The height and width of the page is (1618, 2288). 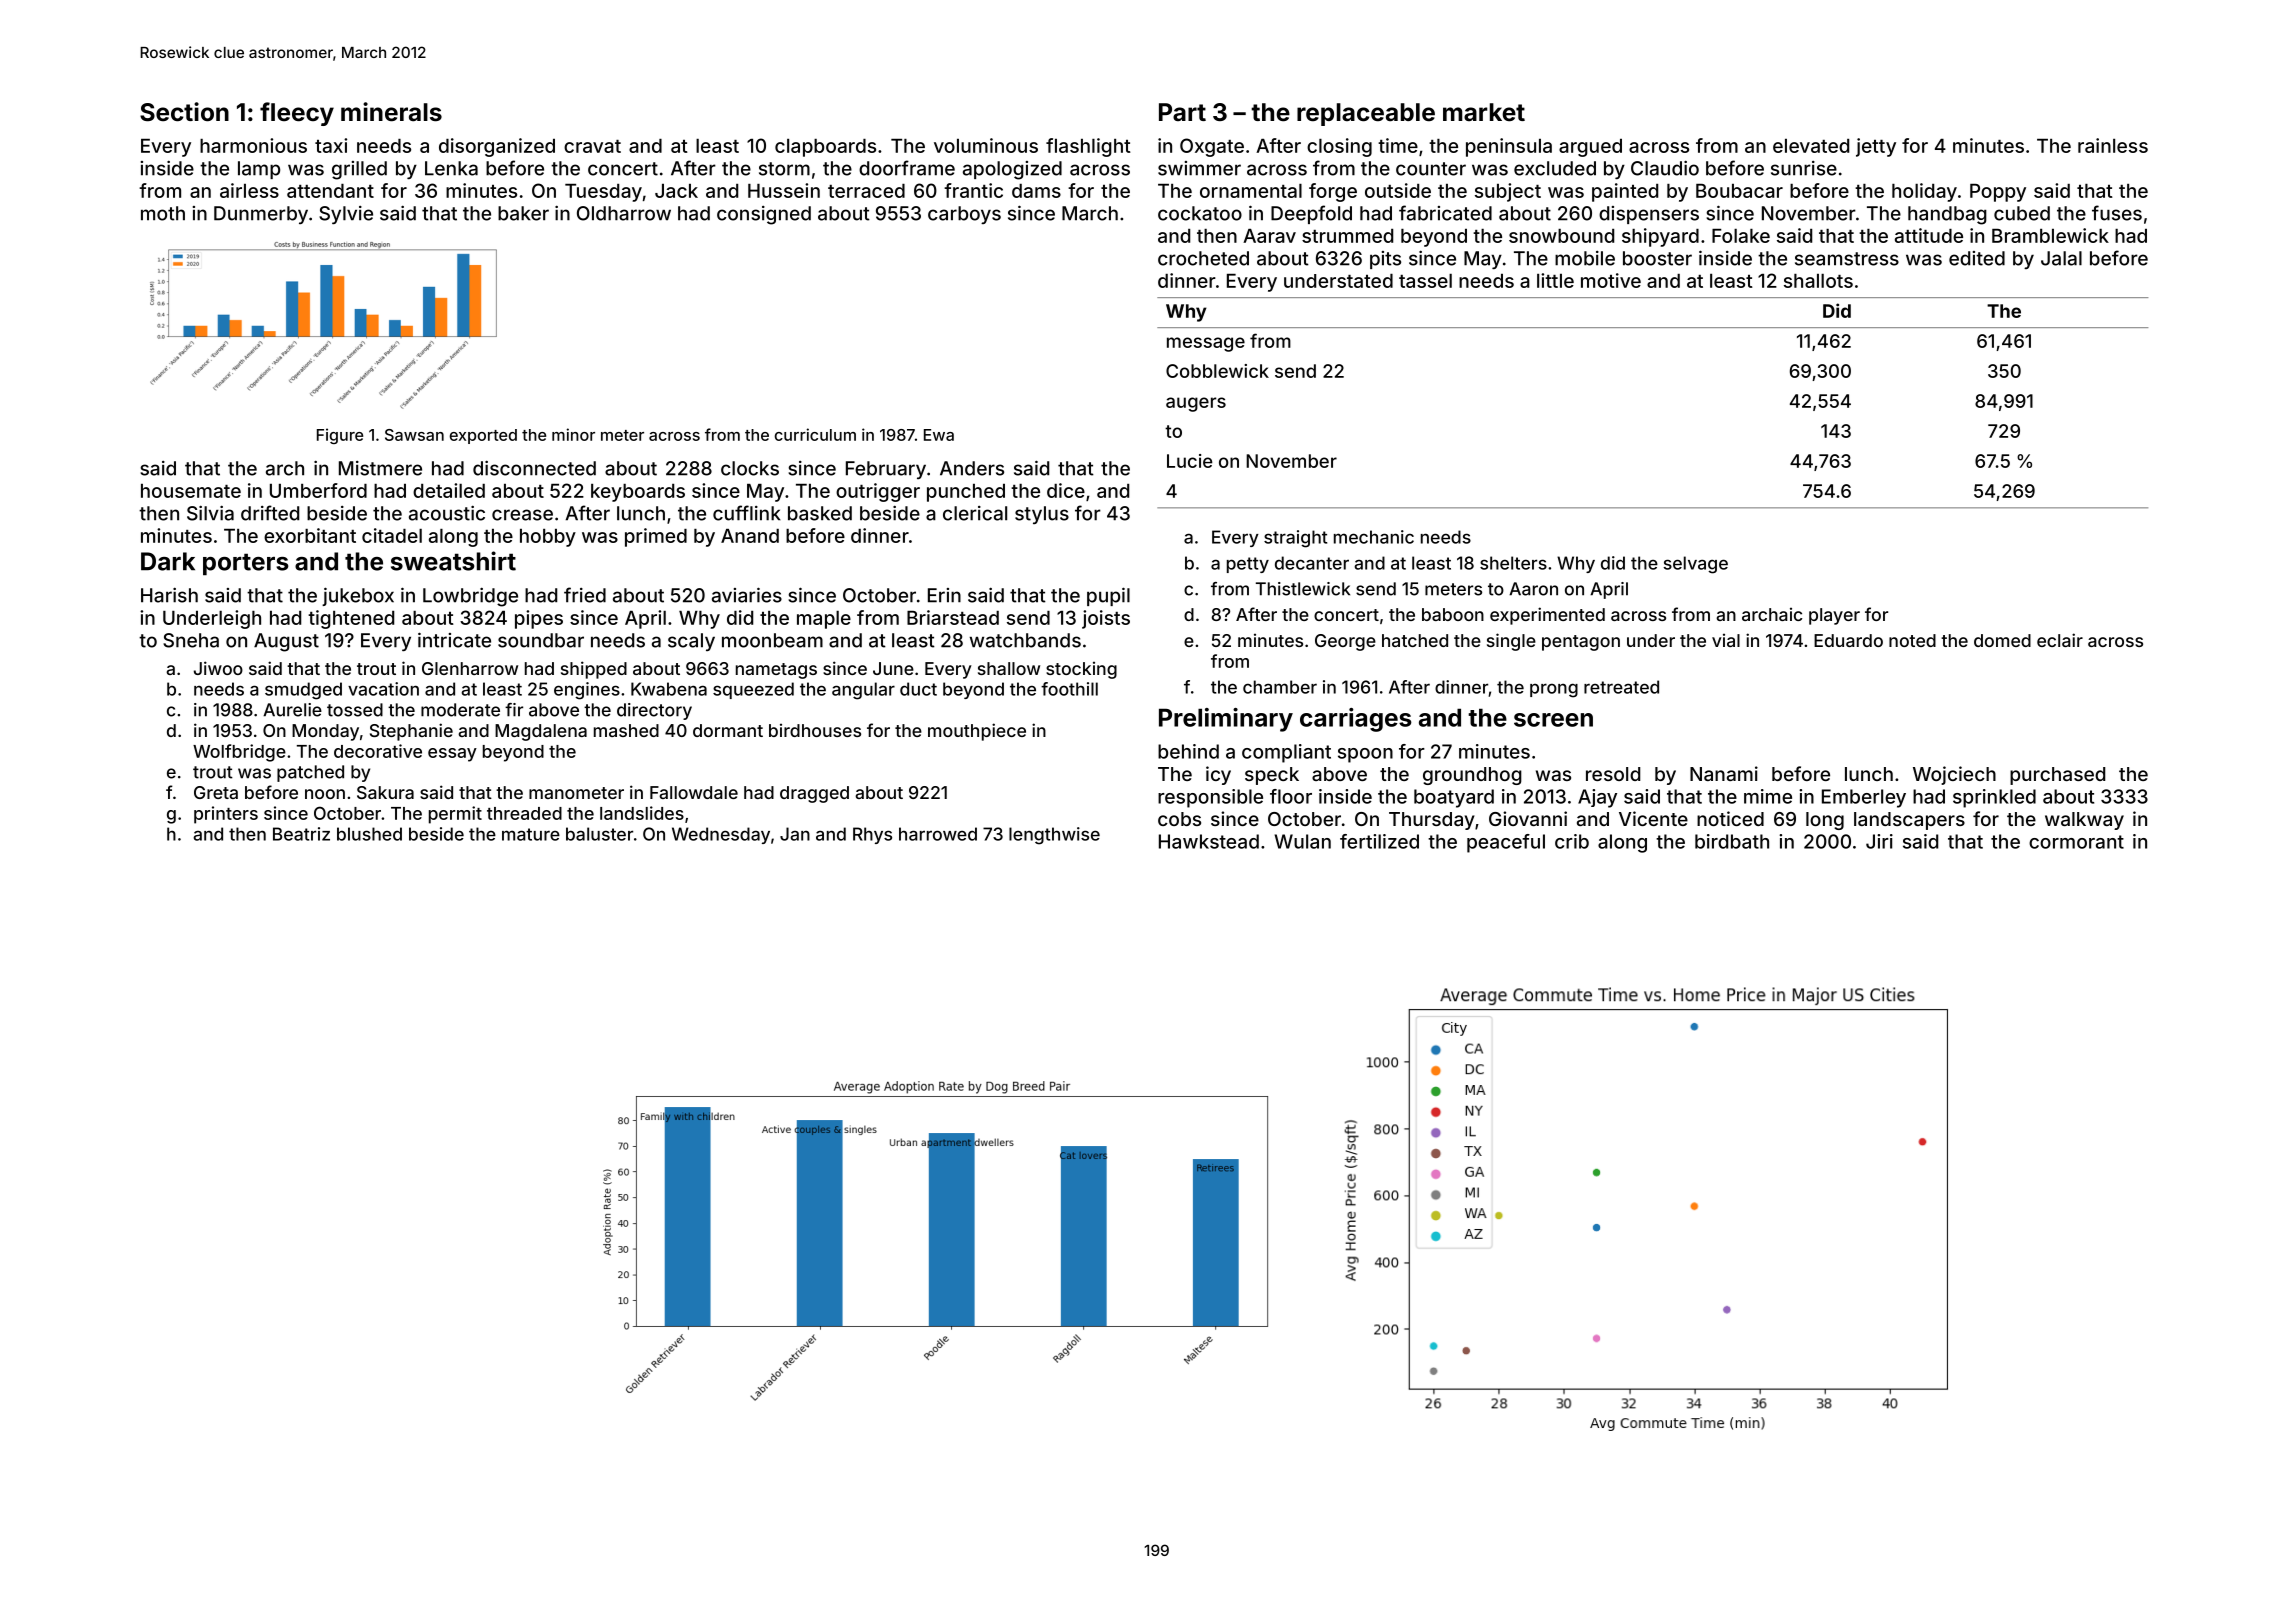 I want to click on Jack, so click(x=676, y=191).
